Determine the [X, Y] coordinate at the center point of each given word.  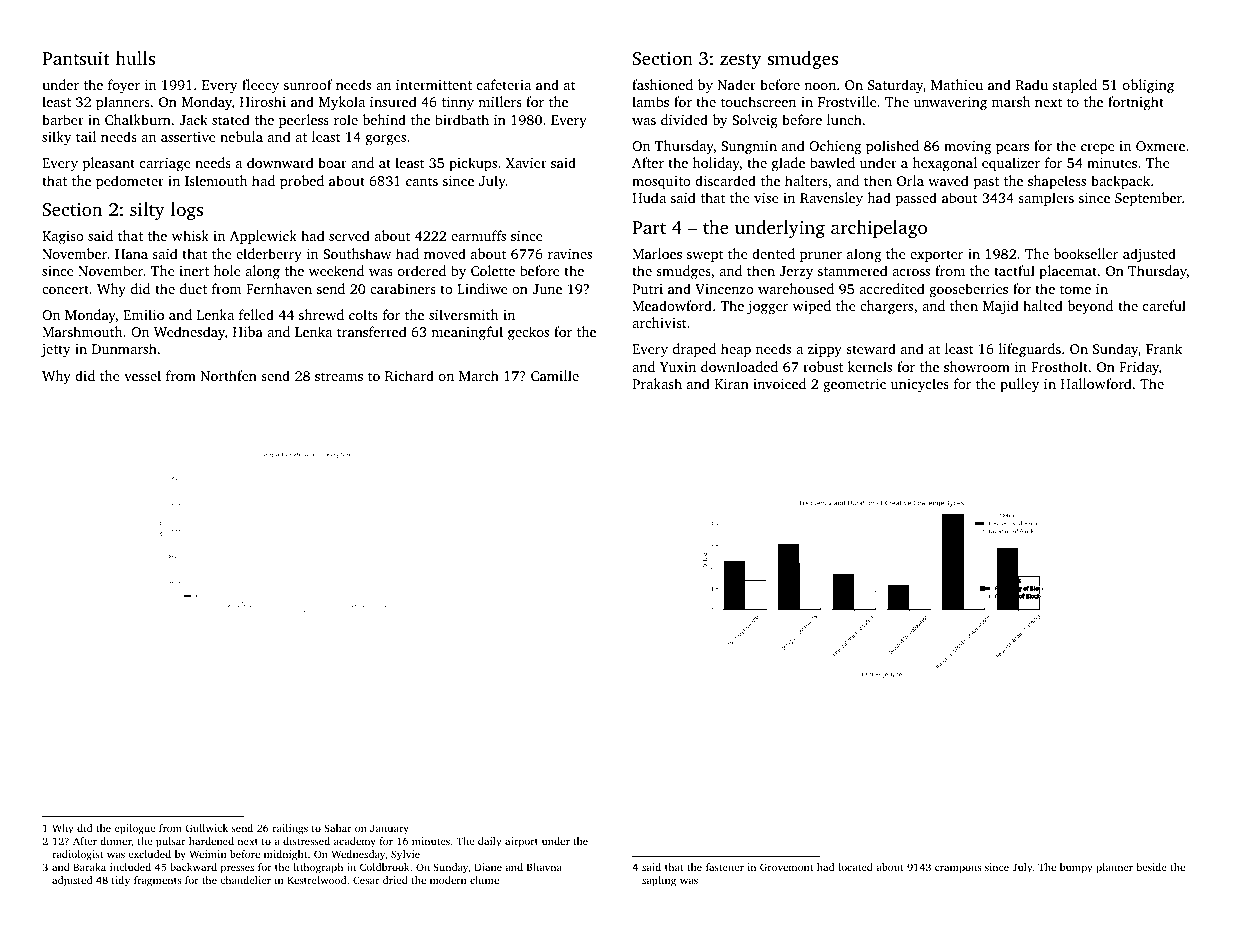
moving [967, 148]
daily [489, 842]
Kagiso [63, 238]
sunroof [308, 84]
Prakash [657, 383]
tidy [121, 881]
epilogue [135, 829]
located [855, 867]
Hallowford [1096, 383]
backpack [1120, 182]
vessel [142, 375]
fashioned [662, 84]
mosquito [661, 182]
